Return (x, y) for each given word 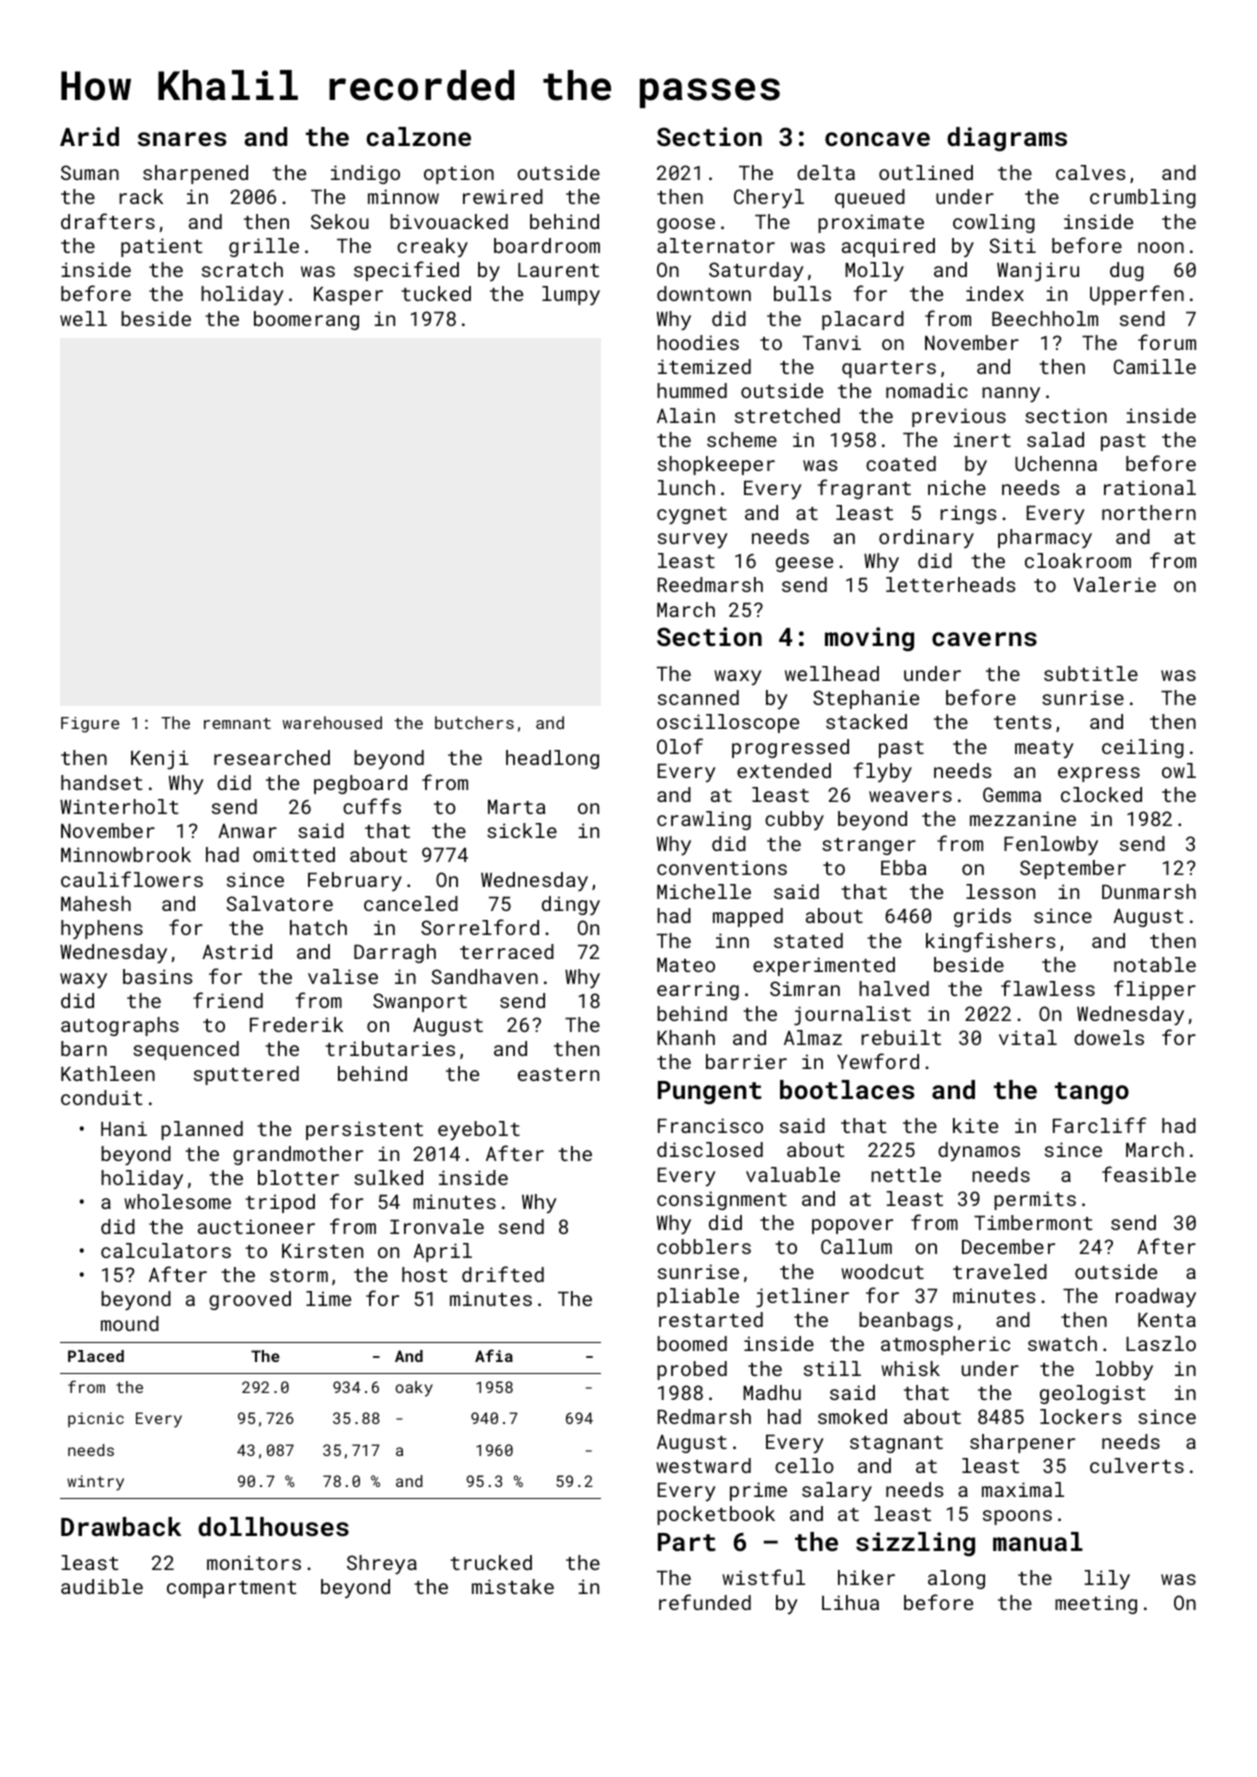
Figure (90, 725)
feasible (1149, 1174)
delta (826, 172)
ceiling (1143, 748)
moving (869, 639)
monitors (254, 1562)
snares (182, 139)
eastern (558, 1074)
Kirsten (322, 1250)
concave (877, 139)
